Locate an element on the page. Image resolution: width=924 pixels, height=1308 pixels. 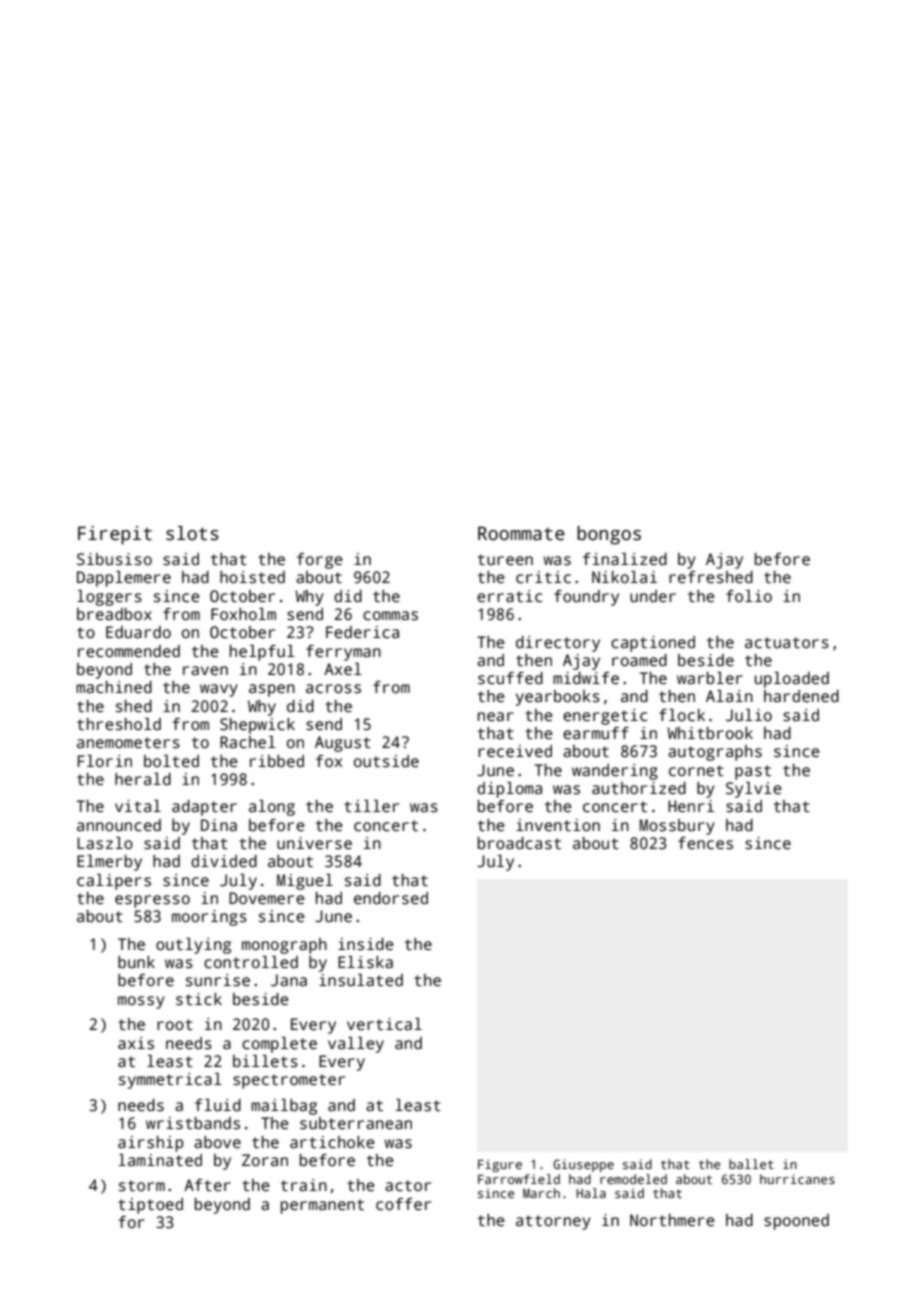
universe is located at coordinates (314, 843).
